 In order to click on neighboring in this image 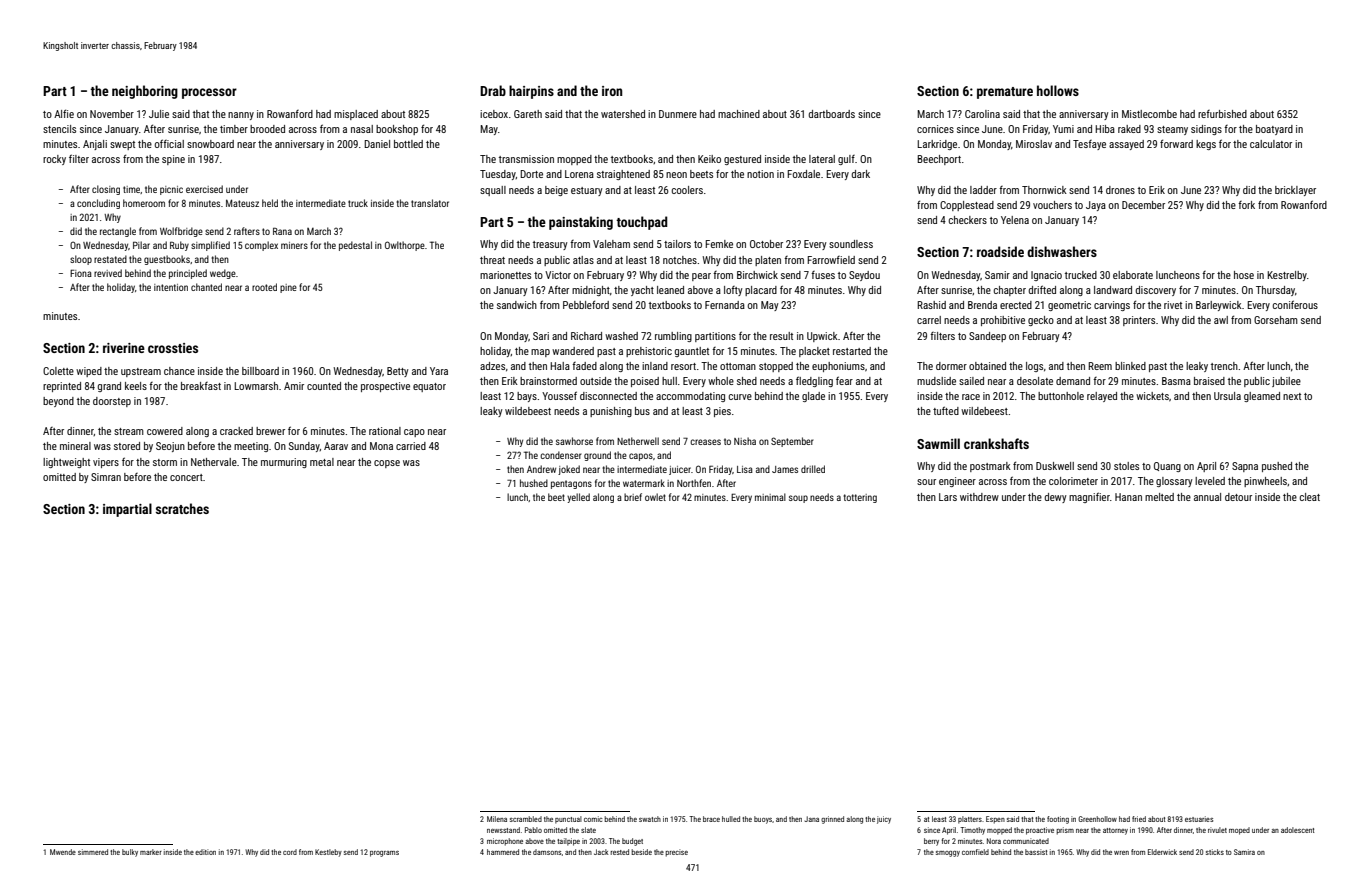, I will do `click(145, 92)`.
